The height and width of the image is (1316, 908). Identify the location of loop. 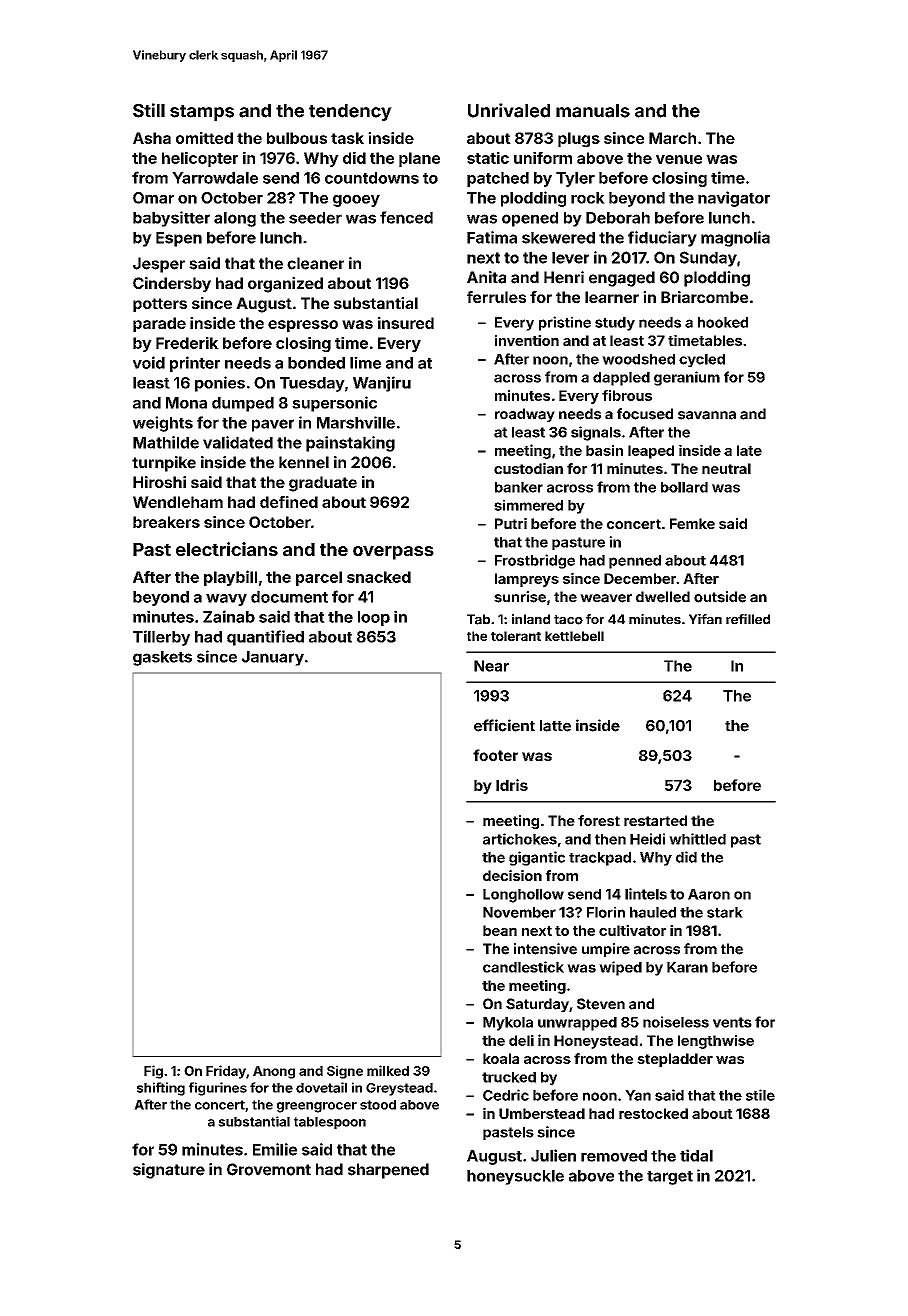
(374, 618).
